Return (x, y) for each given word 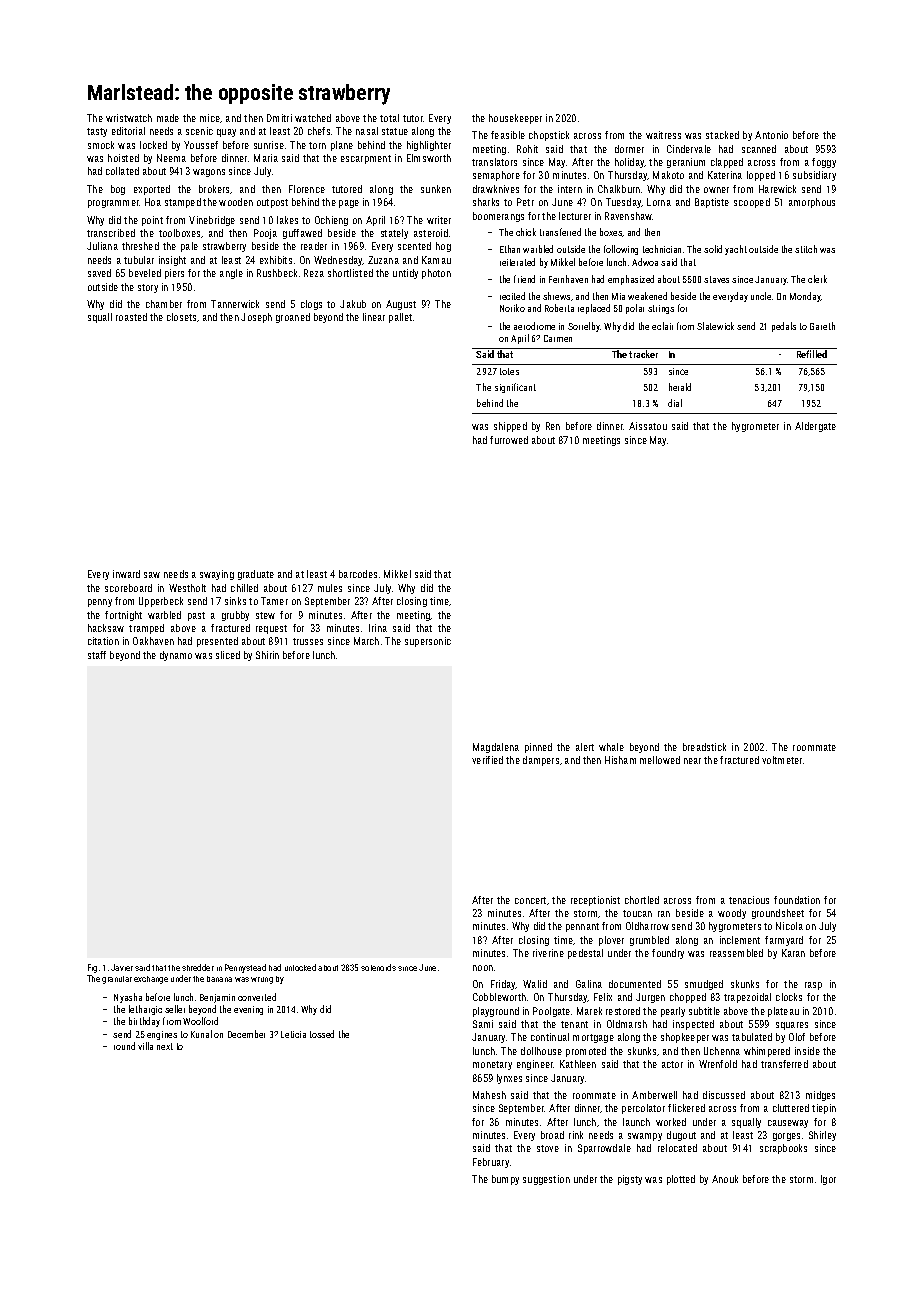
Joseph (256, 318)
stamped (183, 203)
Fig (92, 968)
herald (680, 387)
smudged (704, 985)
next (165, 1046)
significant (515, 388)
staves (716, 279)
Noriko (512, 308)
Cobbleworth (499, 997)
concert (530, 900)
